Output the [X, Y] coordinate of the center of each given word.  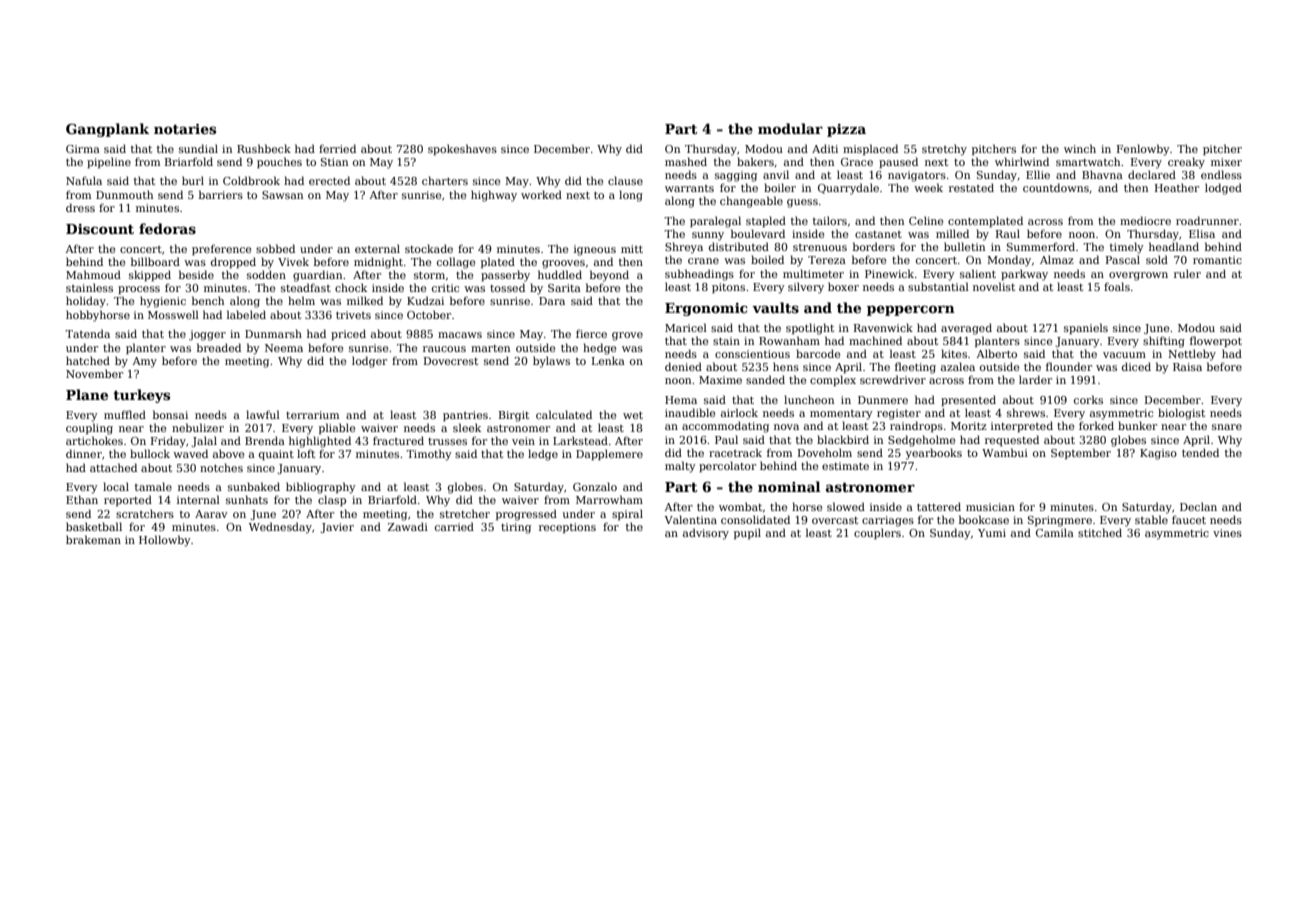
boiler [780, 187]
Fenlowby [1143, 150]
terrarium [312, 415]
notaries [185, 129]
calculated [564, 414]
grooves [563, 264]
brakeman [93, 539]
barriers [221, 194]
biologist [1181, 414]
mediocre [1145, 220]
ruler [1187, 273]
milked [365, 300]
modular [790, 128]
